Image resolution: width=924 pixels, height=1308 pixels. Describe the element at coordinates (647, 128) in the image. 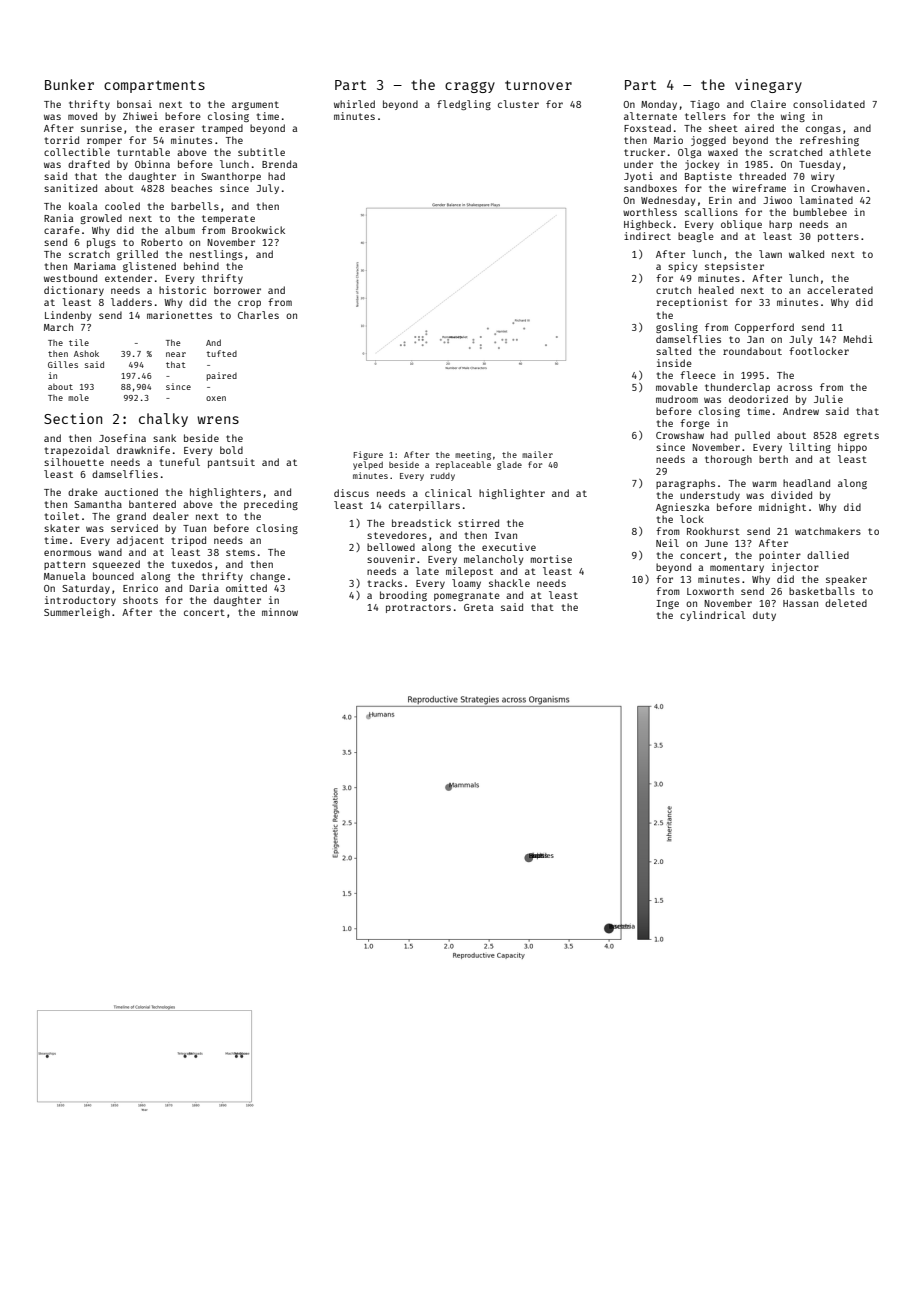

I see `Foxstead` at that location.
